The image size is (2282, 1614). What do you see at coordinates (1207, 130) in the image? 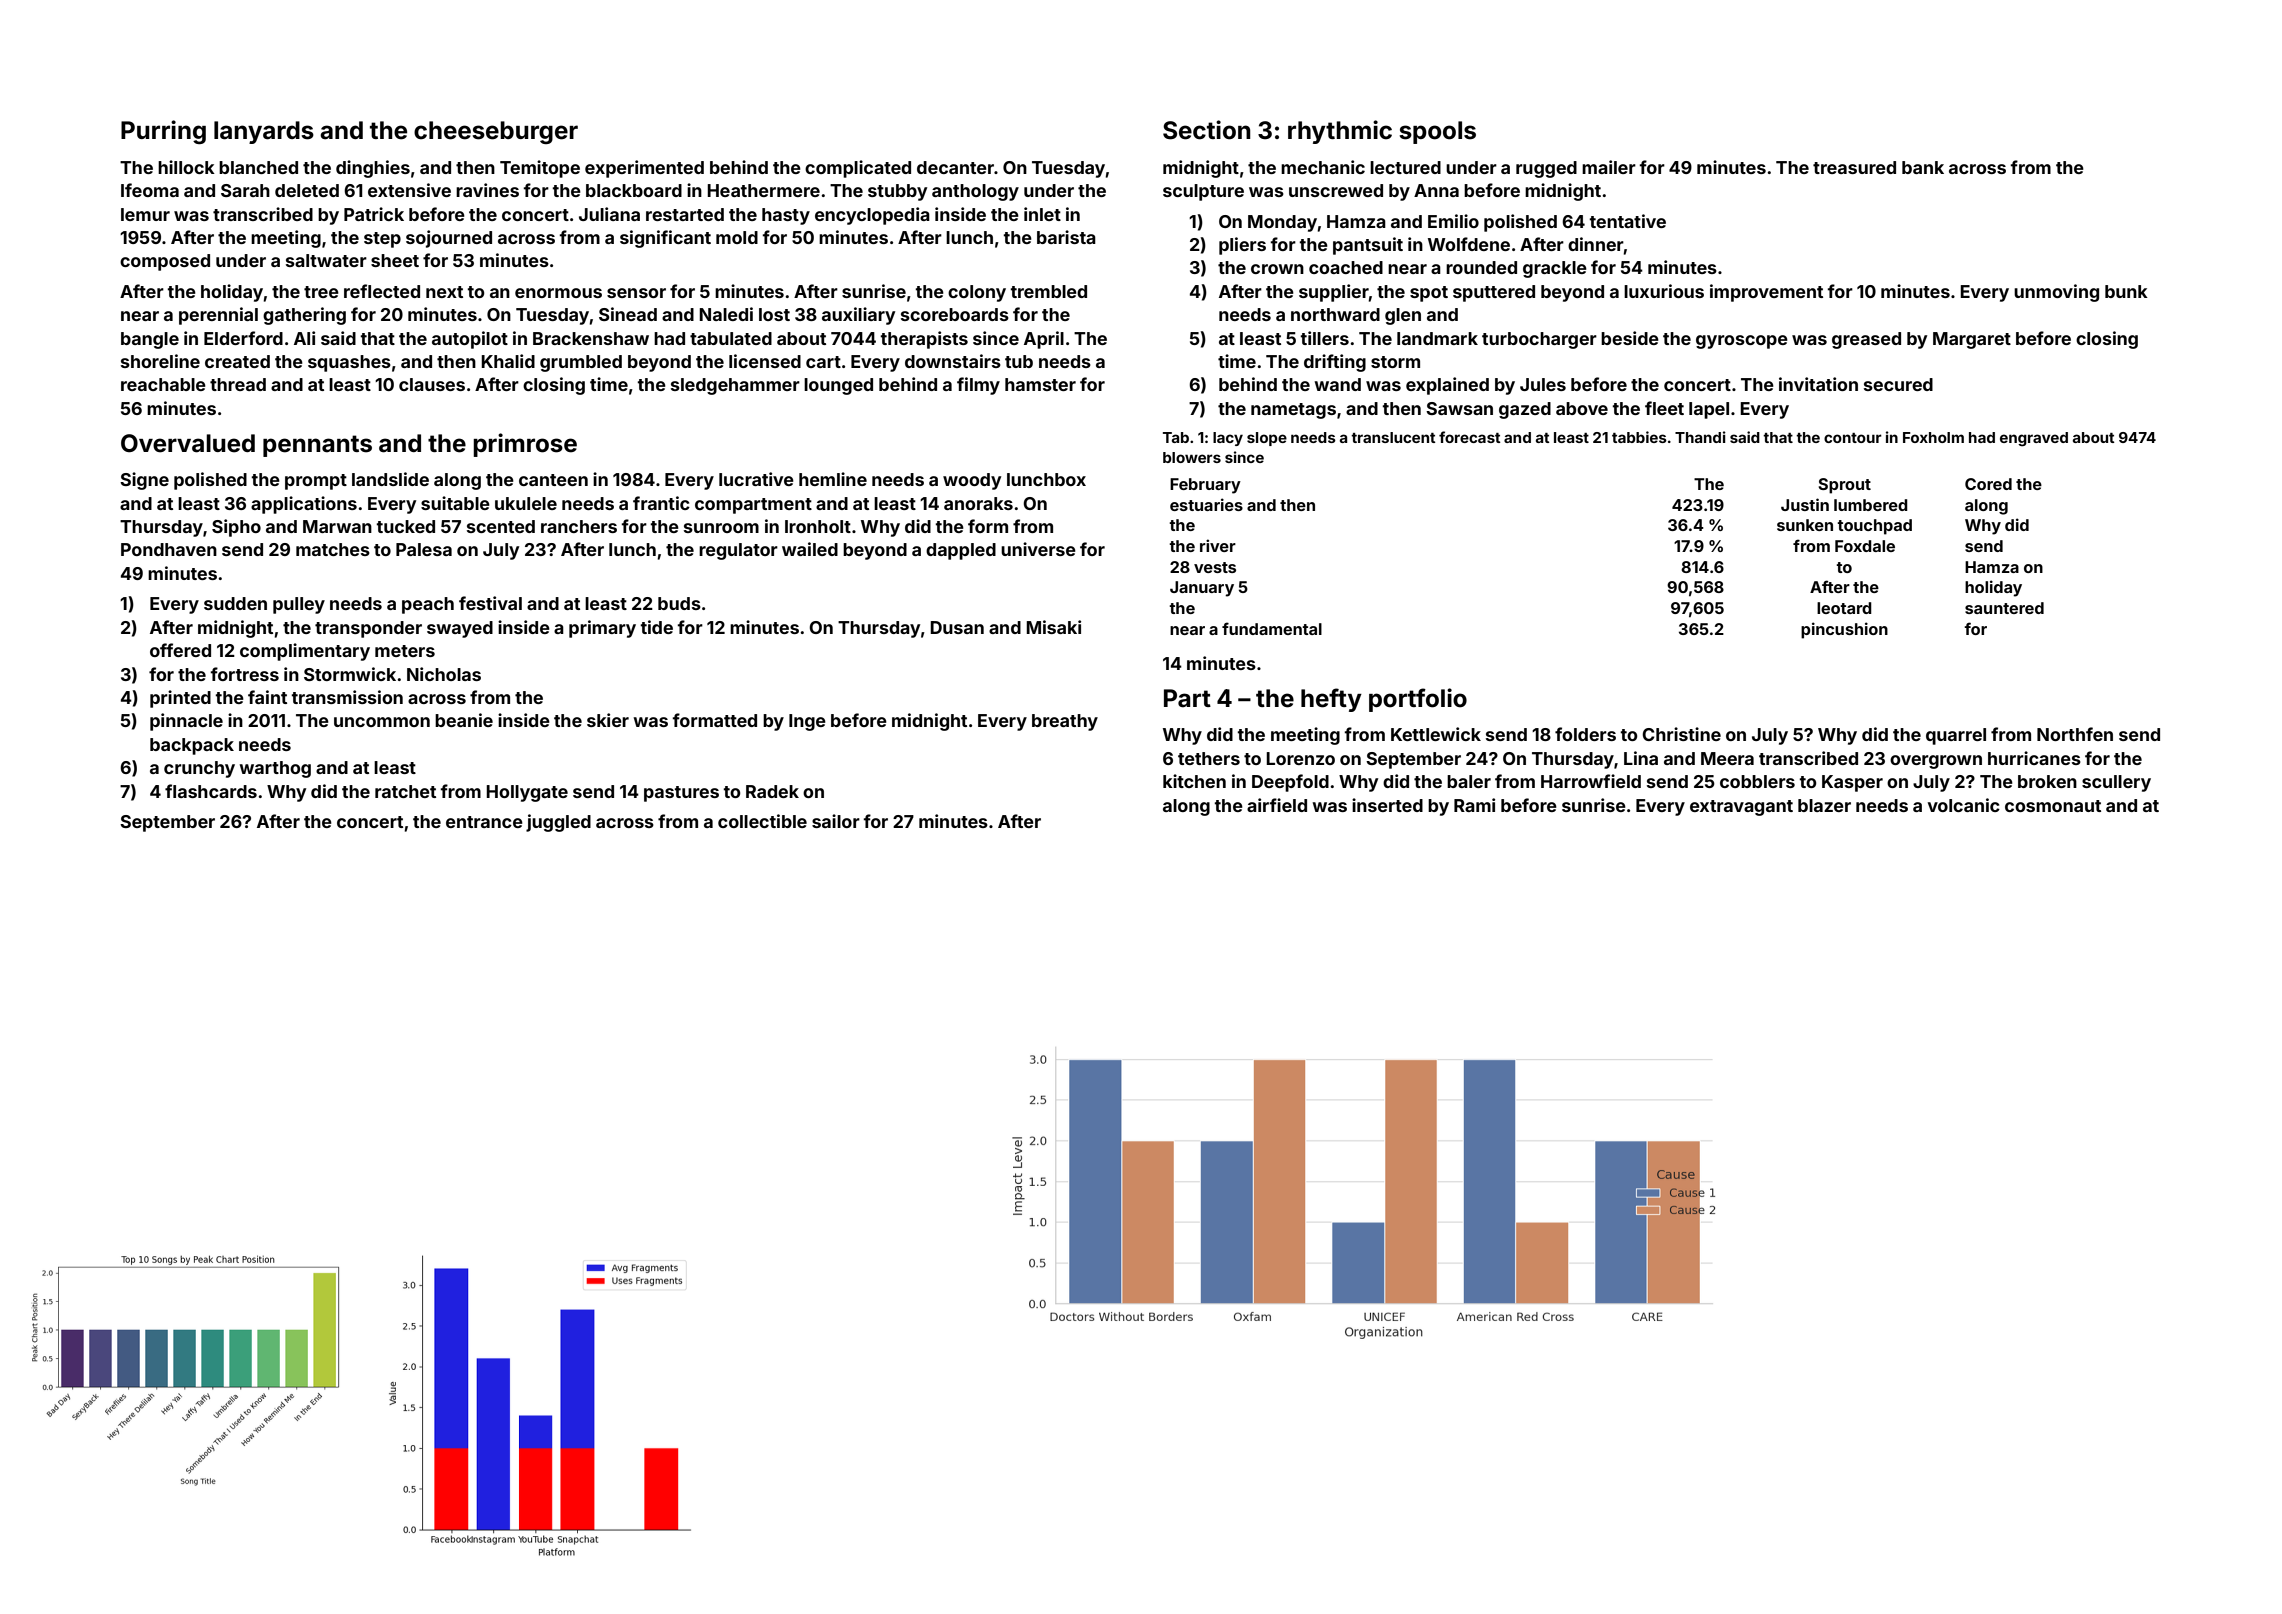
I see `Section` at bounding box center [1207, 130].
